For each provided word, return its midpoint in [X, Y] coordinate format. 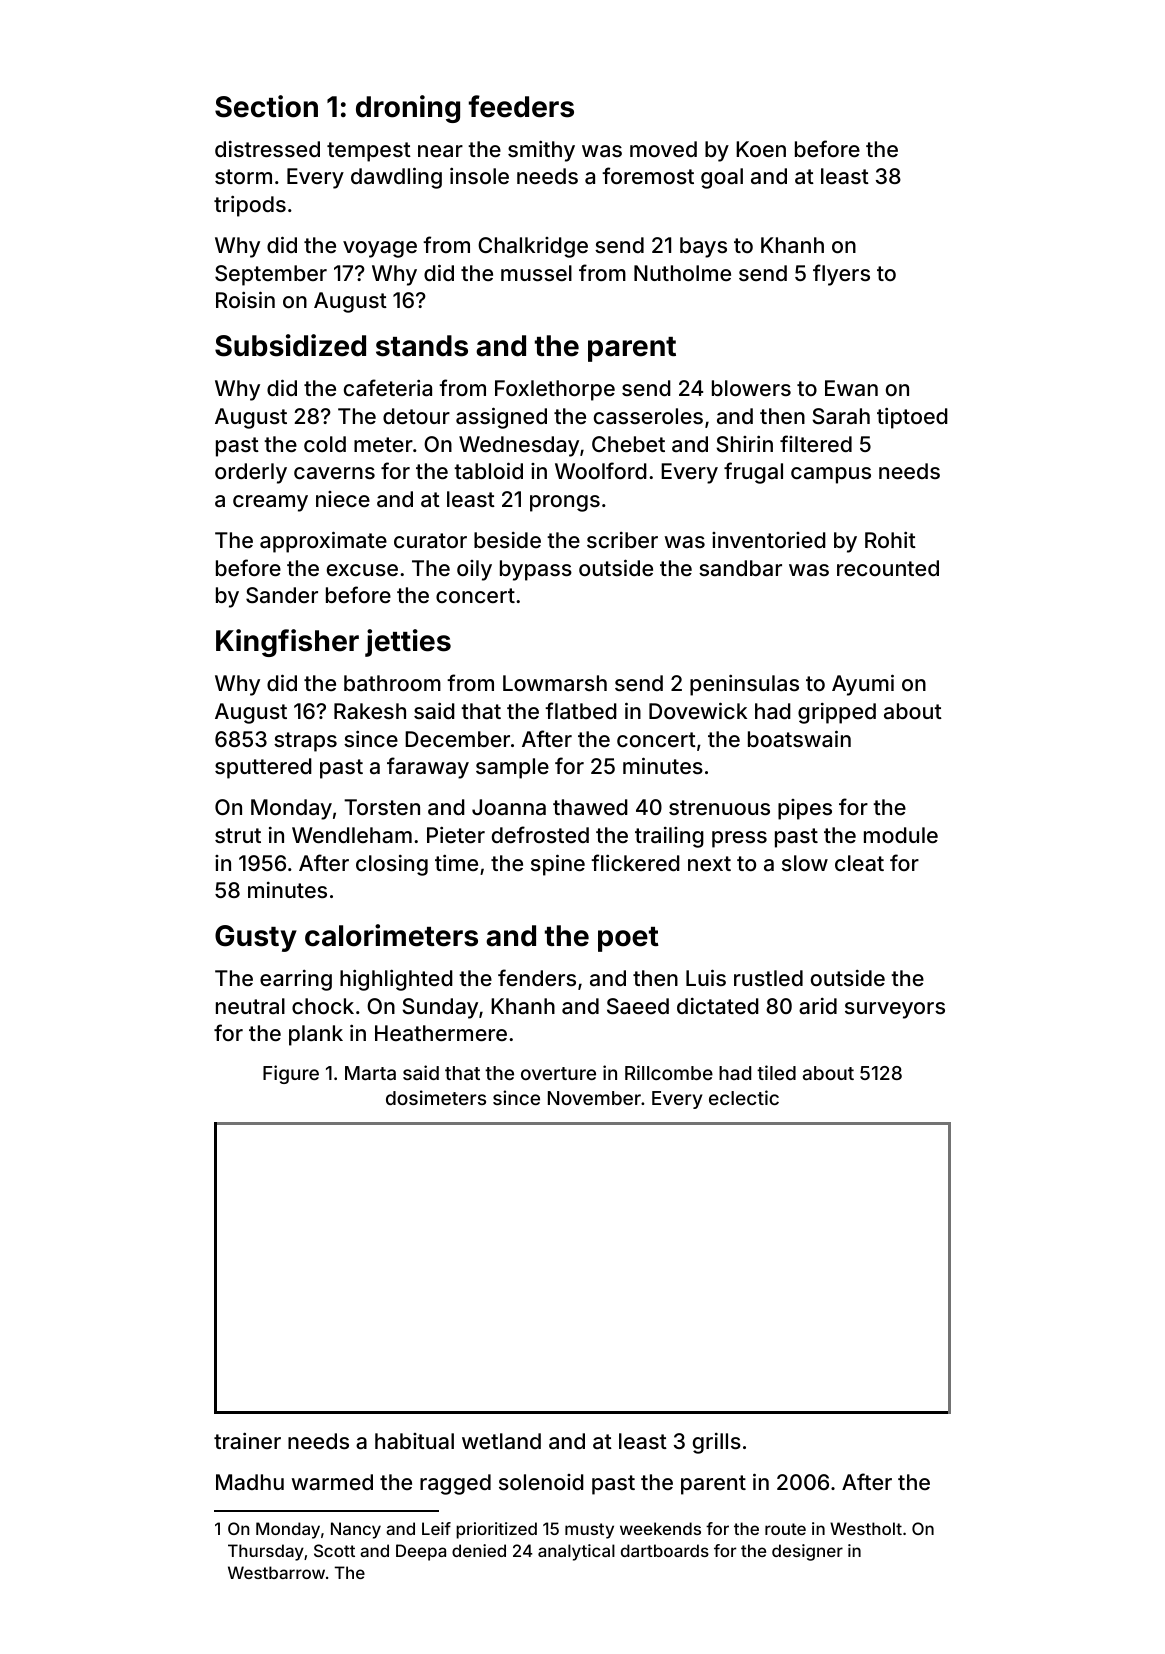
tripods [250, 206]
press [739, 839]
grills [717, 1443]
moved [663, 149]
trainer [247, 1441]
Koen [761, 149]
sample [512, 768]
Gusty [256, 938]
